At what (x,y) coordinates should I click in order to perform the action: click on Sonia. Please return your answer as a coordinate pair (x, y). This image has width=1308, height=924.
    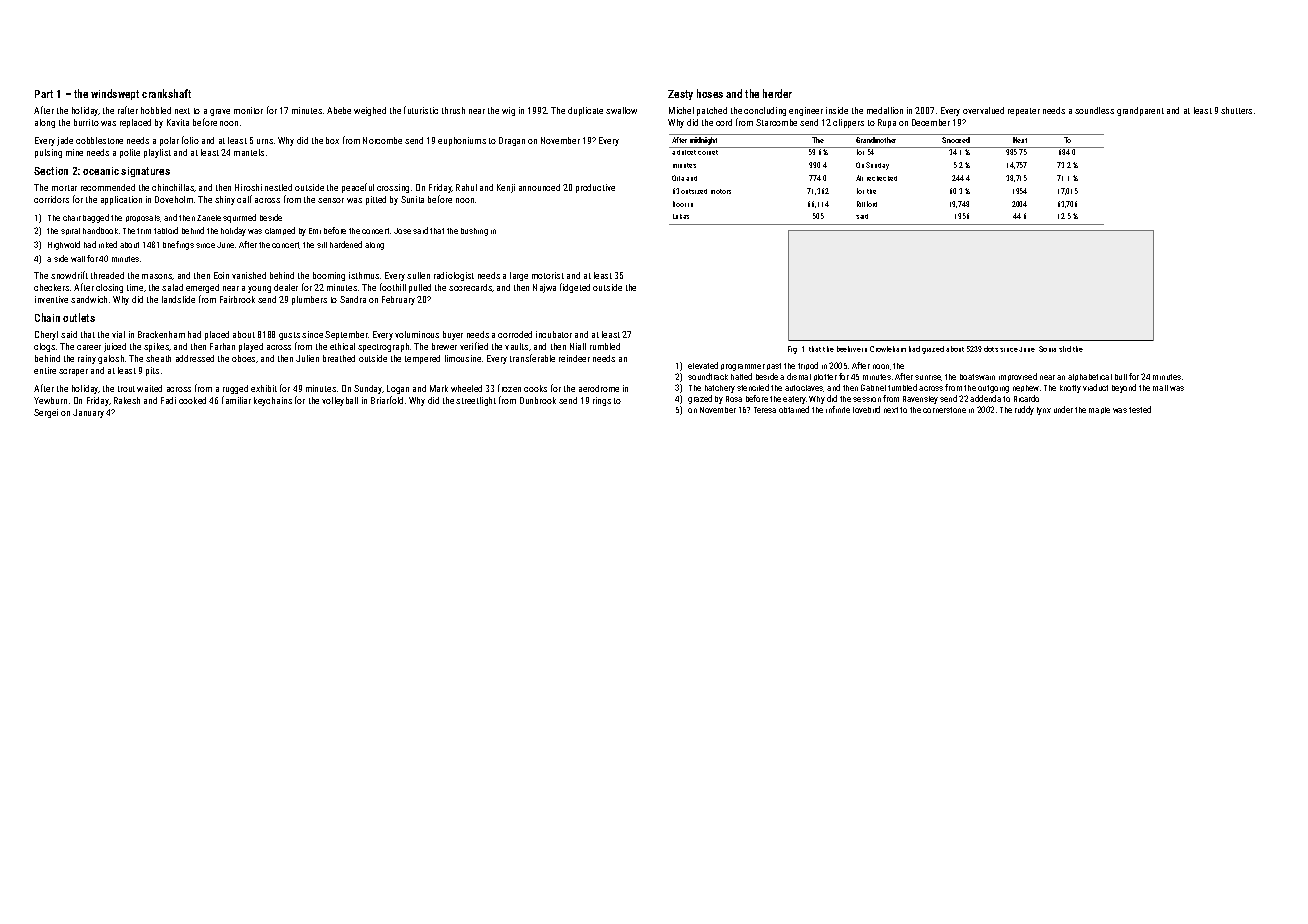
    Looking at the image, I should click on (1047, 349).
